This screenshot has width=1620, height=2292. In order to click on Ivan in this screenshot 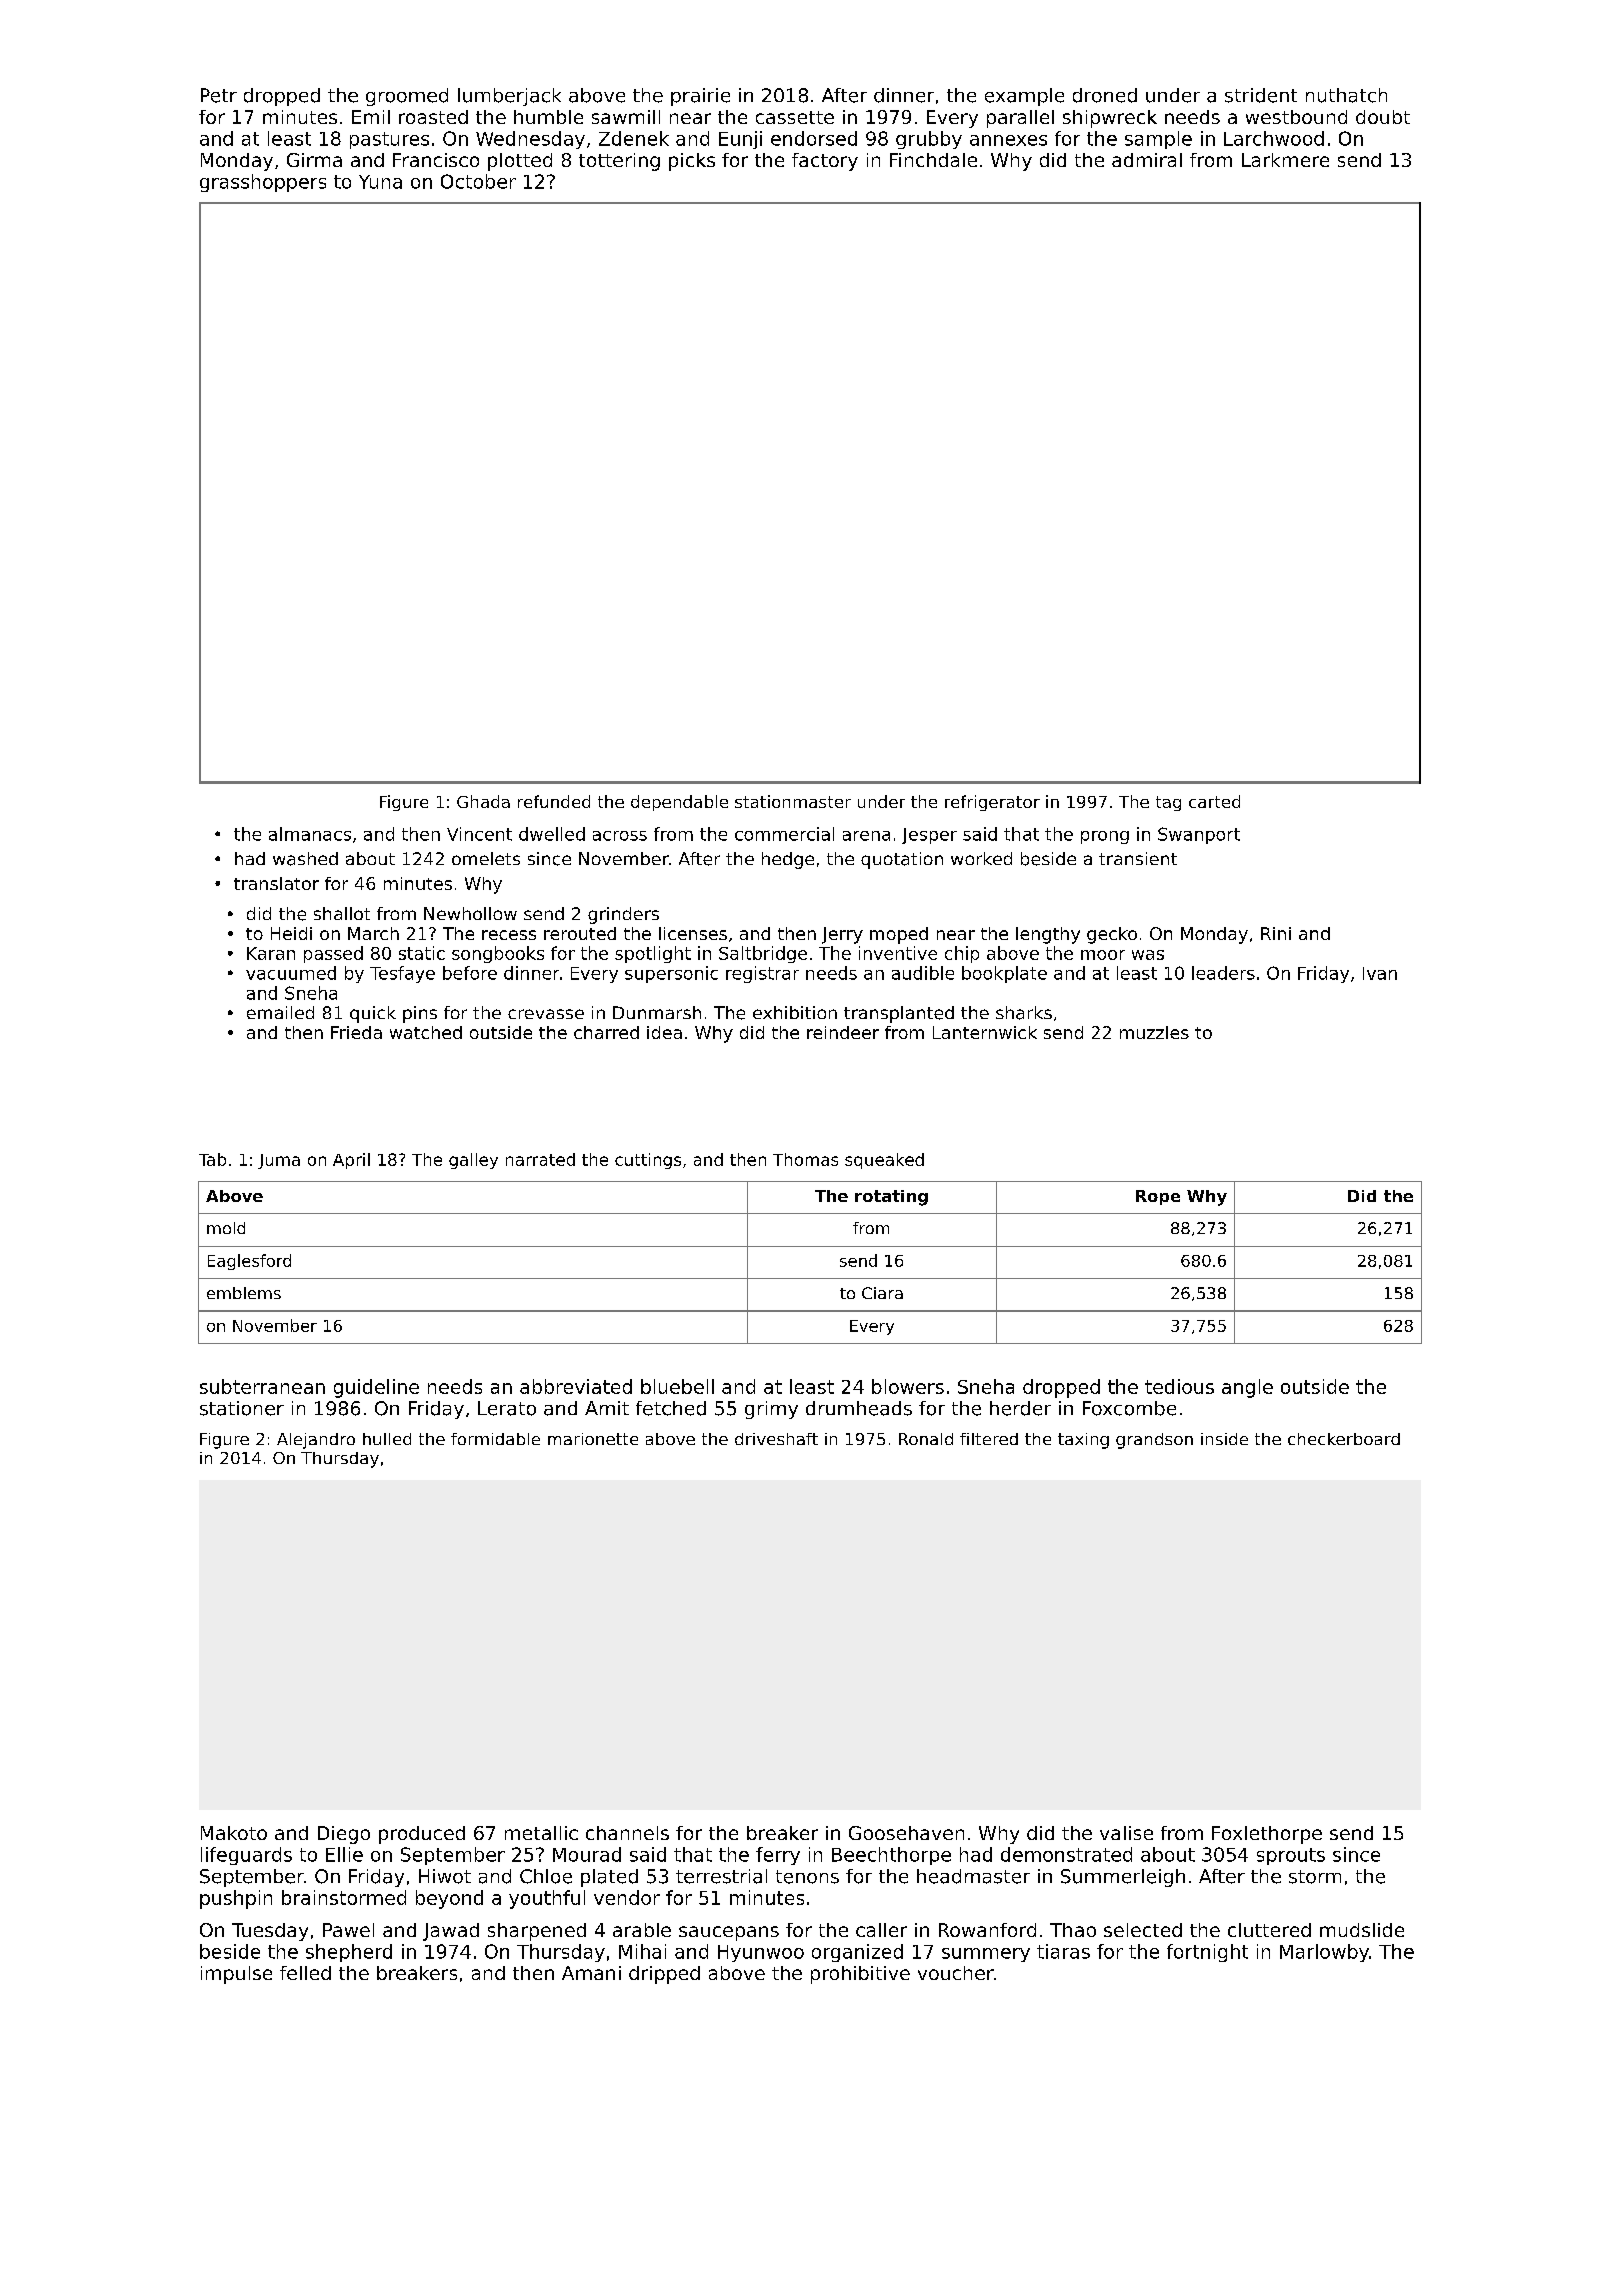, I will do `click(1380, 973)`.
